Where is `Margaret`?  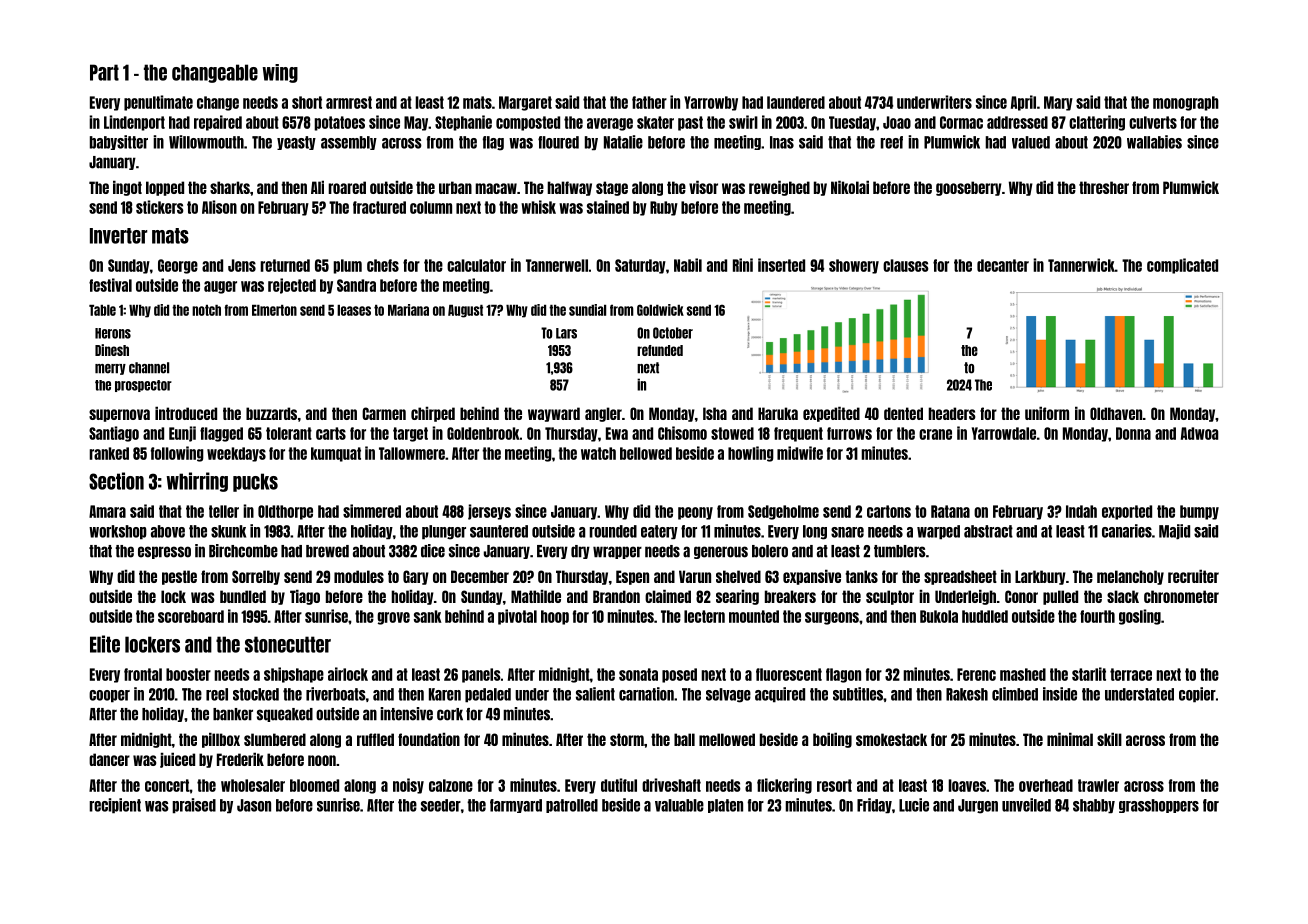
Margaret is located at coordinates (525, 103).
